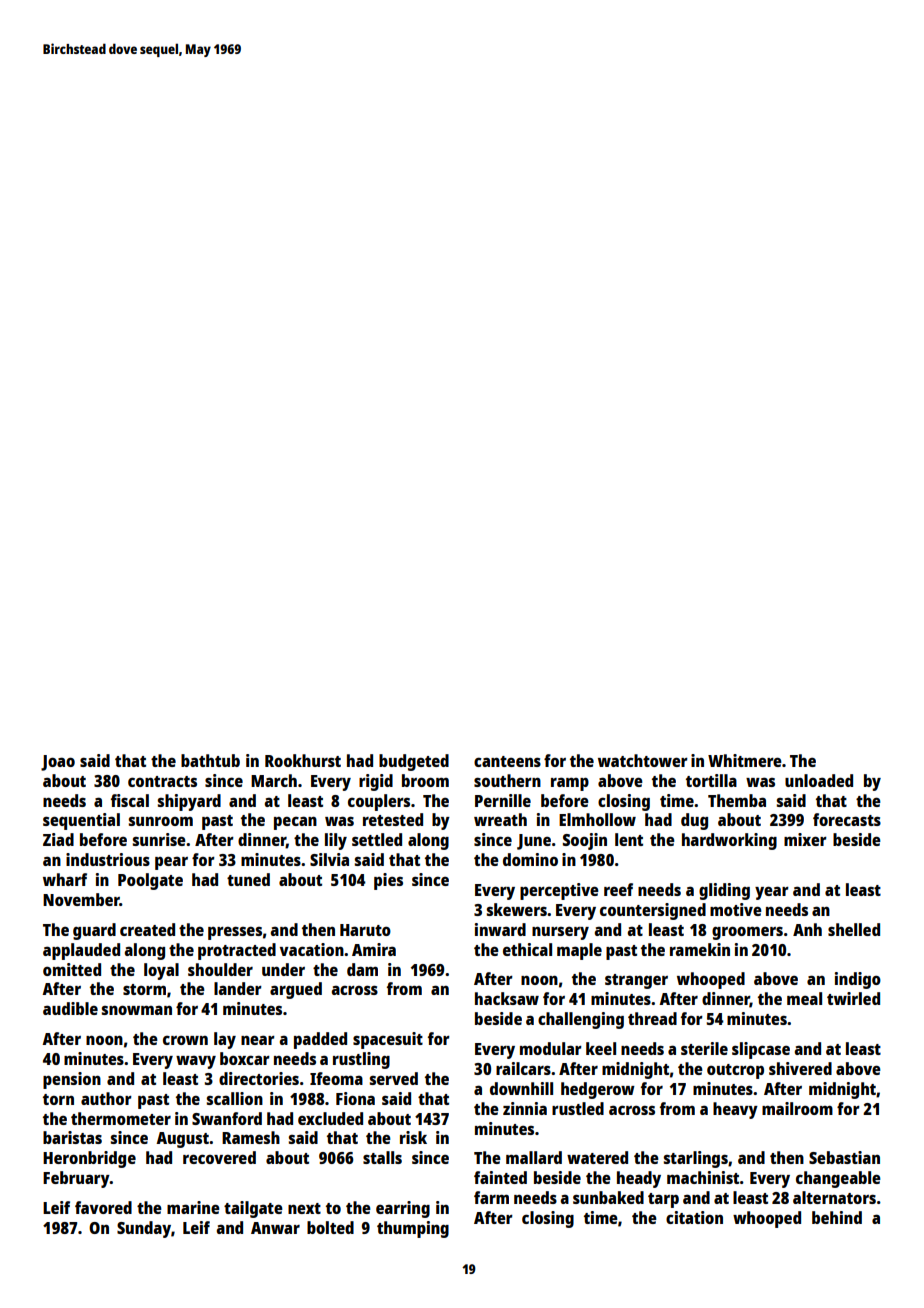  Describe the element at coordinates (534, 842) in the document. I see `June` at that location.
